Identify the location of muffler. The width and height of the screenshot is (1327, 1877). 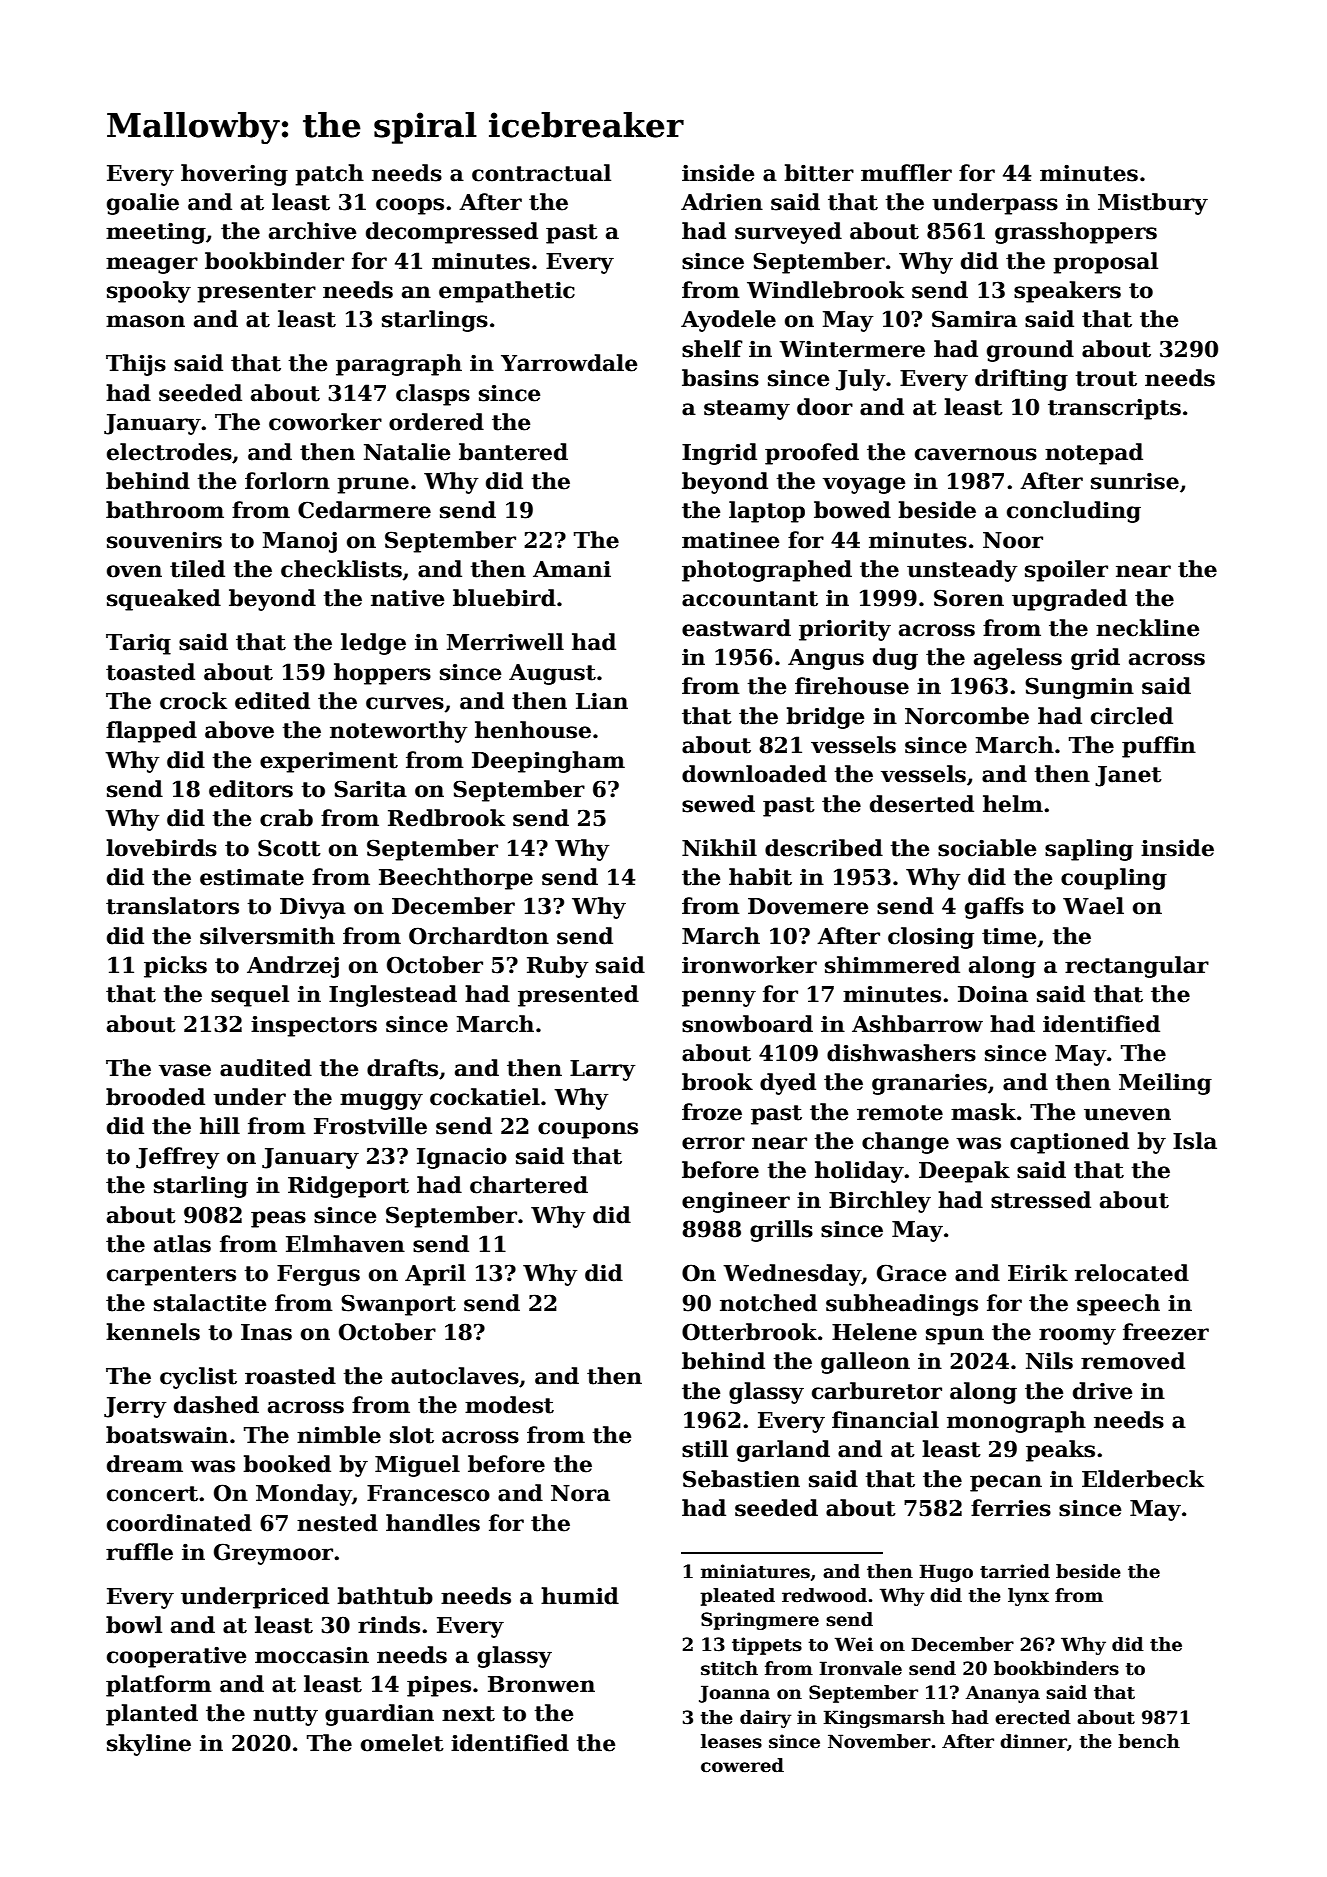
(906, 173).
